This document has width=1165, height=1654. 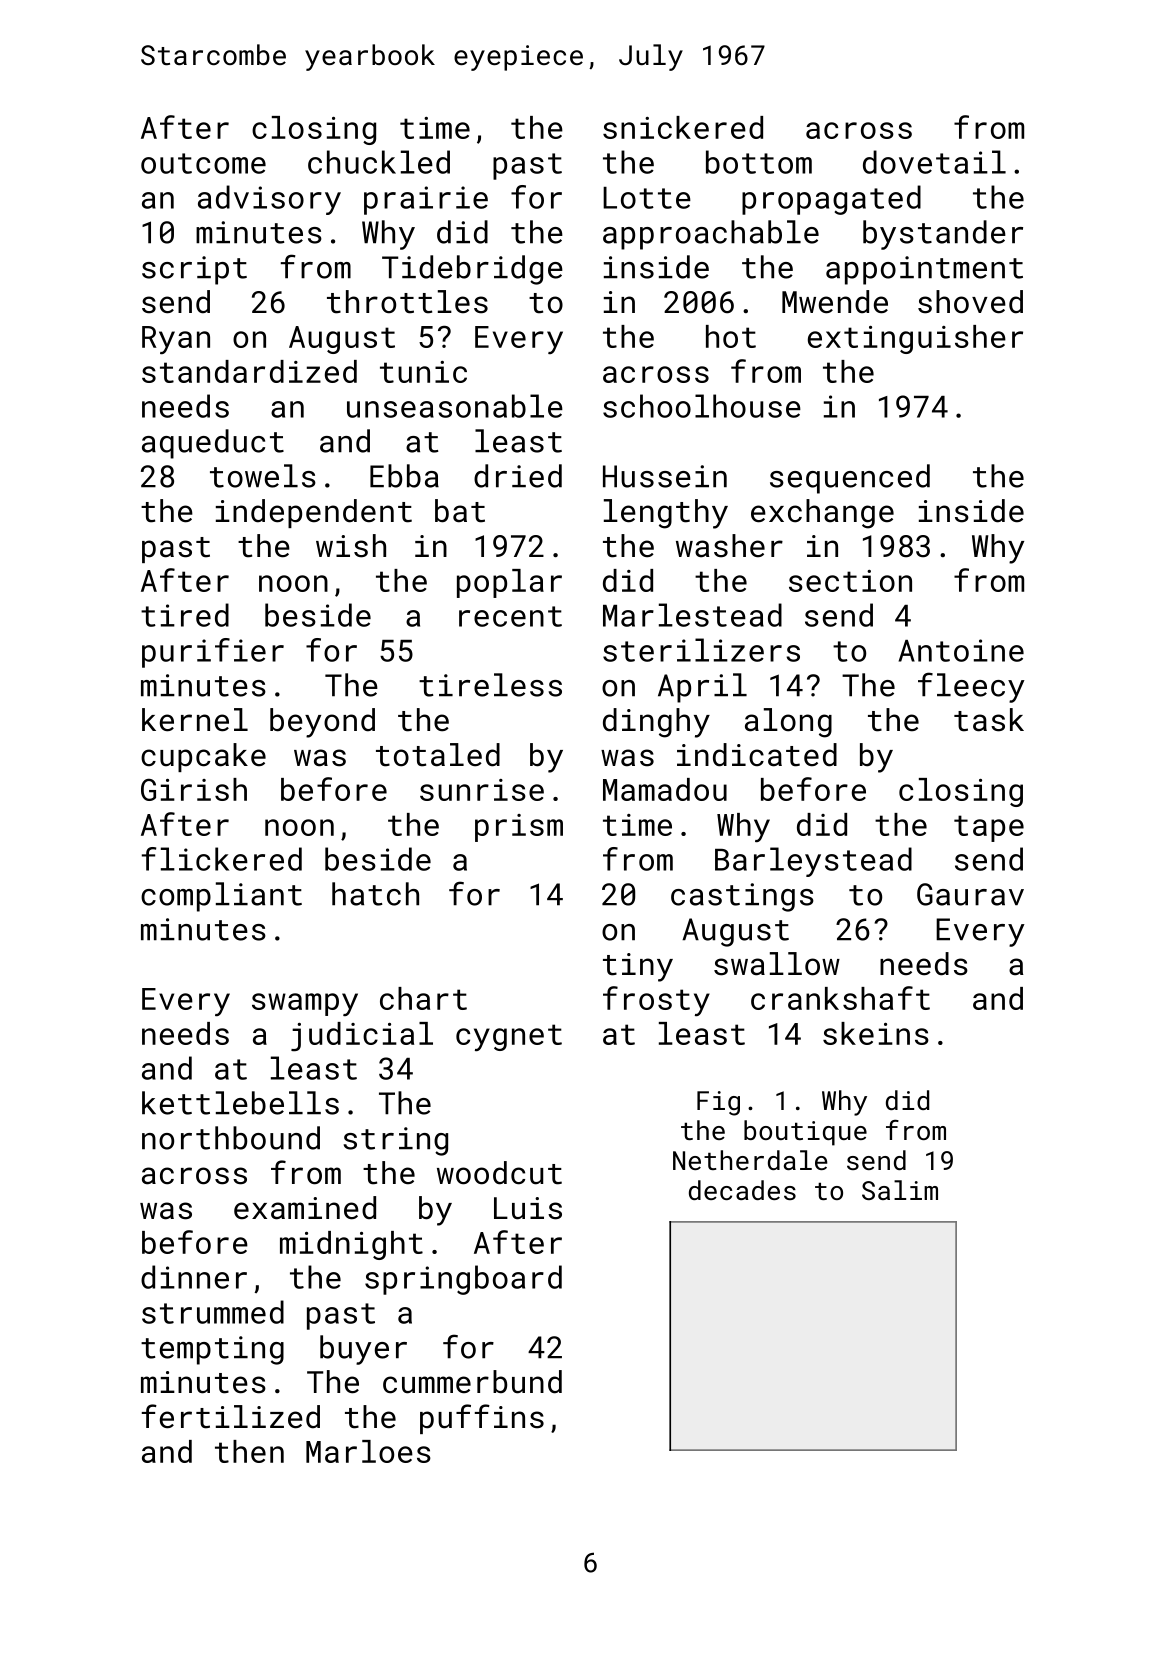 I want to click on castings, so click(x=742, y=897).
